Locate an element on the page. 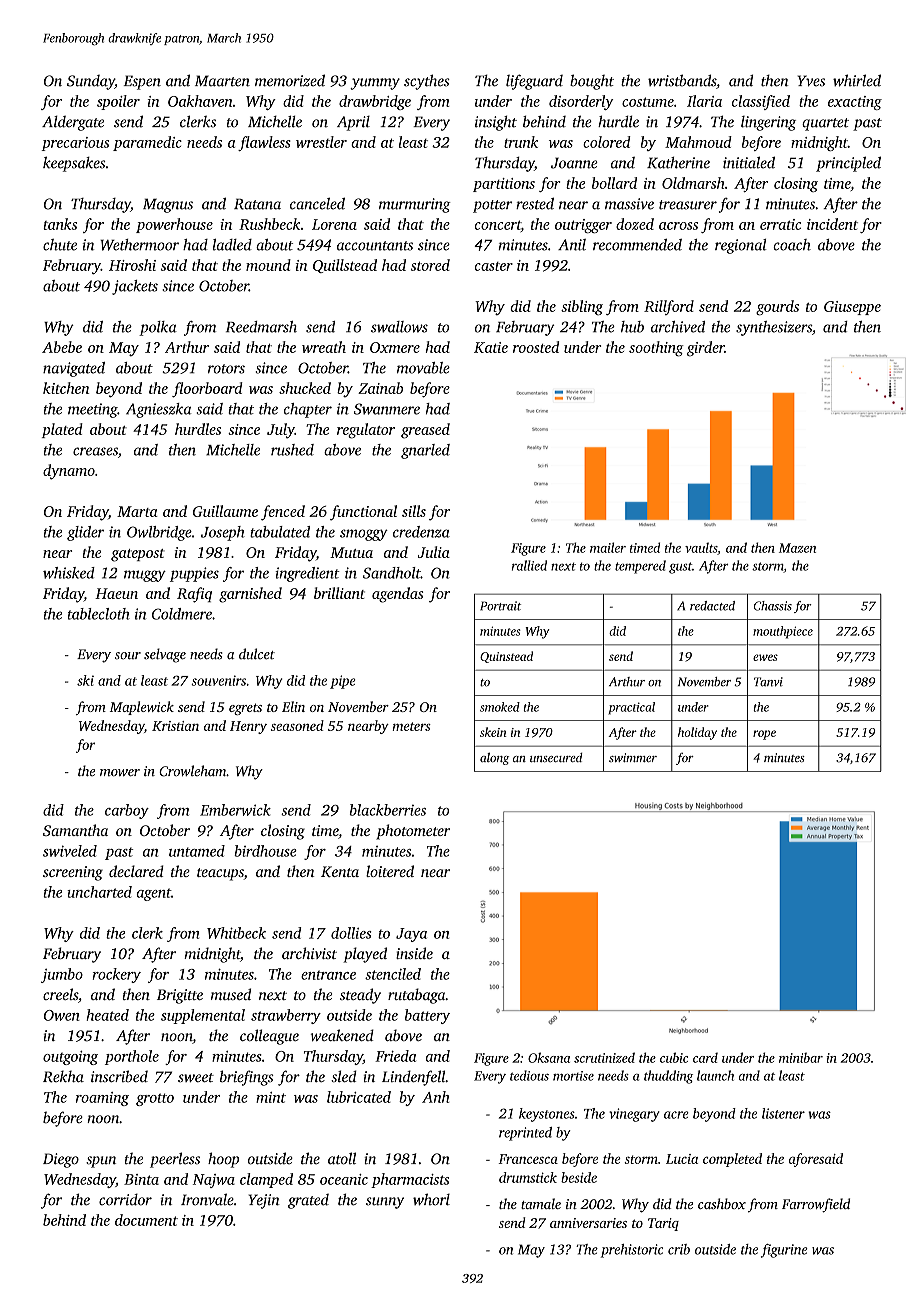 The height and width of the image is (1308, 924). memorized is located at coordinates (290, 80).
